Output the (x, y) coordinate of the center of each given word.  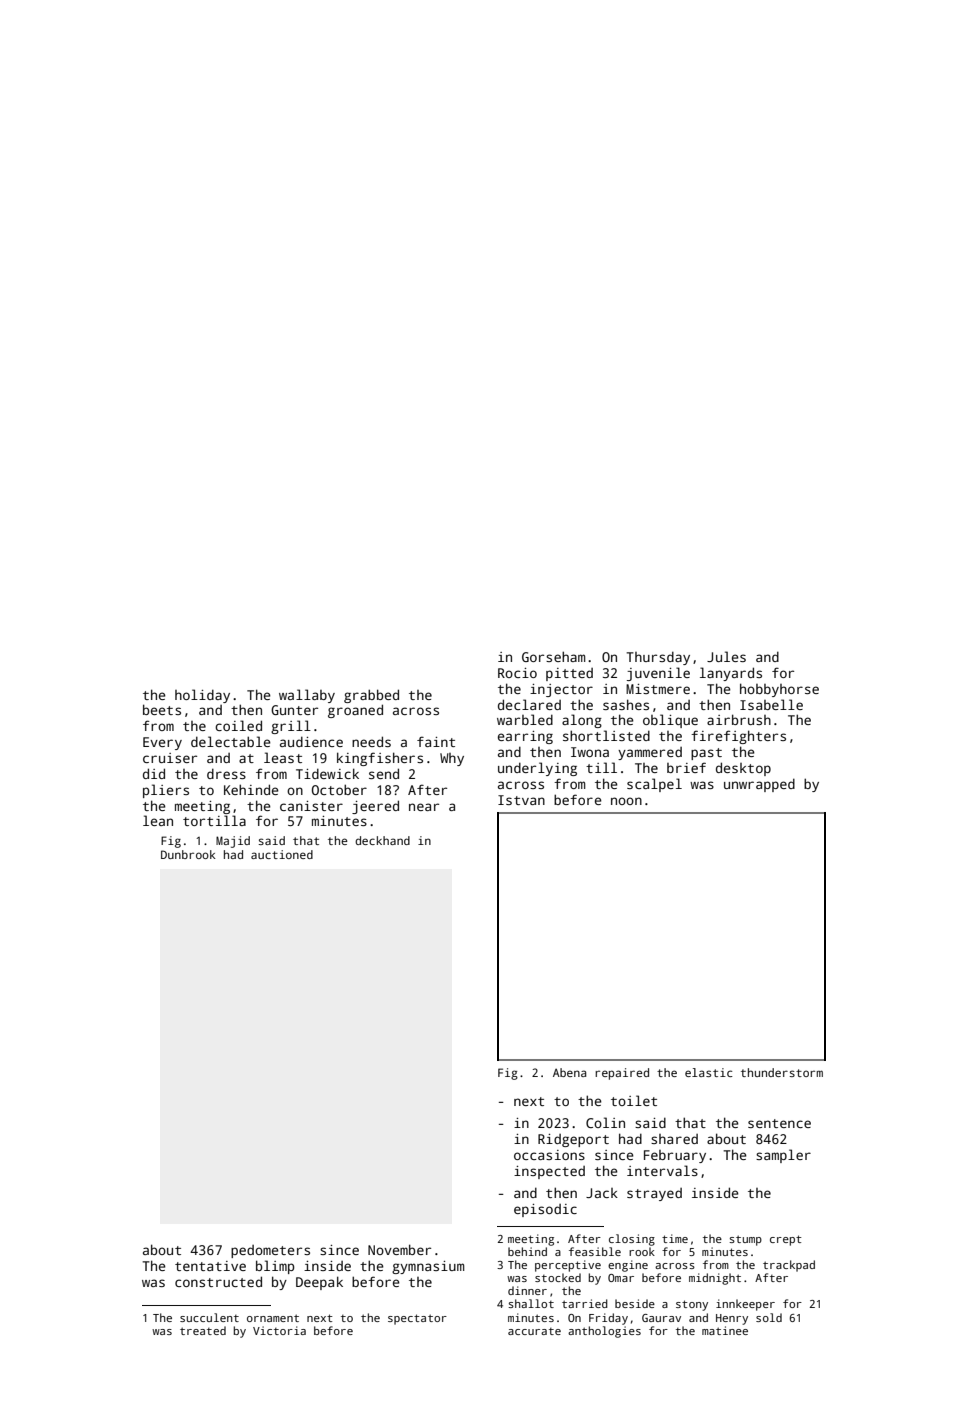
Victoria (279, 1330)
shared (674, 1139)
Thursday (658, 658)
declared (529, 704)
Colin (605, 1122)
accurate (534, 1331)
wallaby (307, 696)
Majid (233, 842)
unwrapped (759, 785)
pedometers (270, 1251)
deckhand (382, 840)
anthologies (604, 1332)
